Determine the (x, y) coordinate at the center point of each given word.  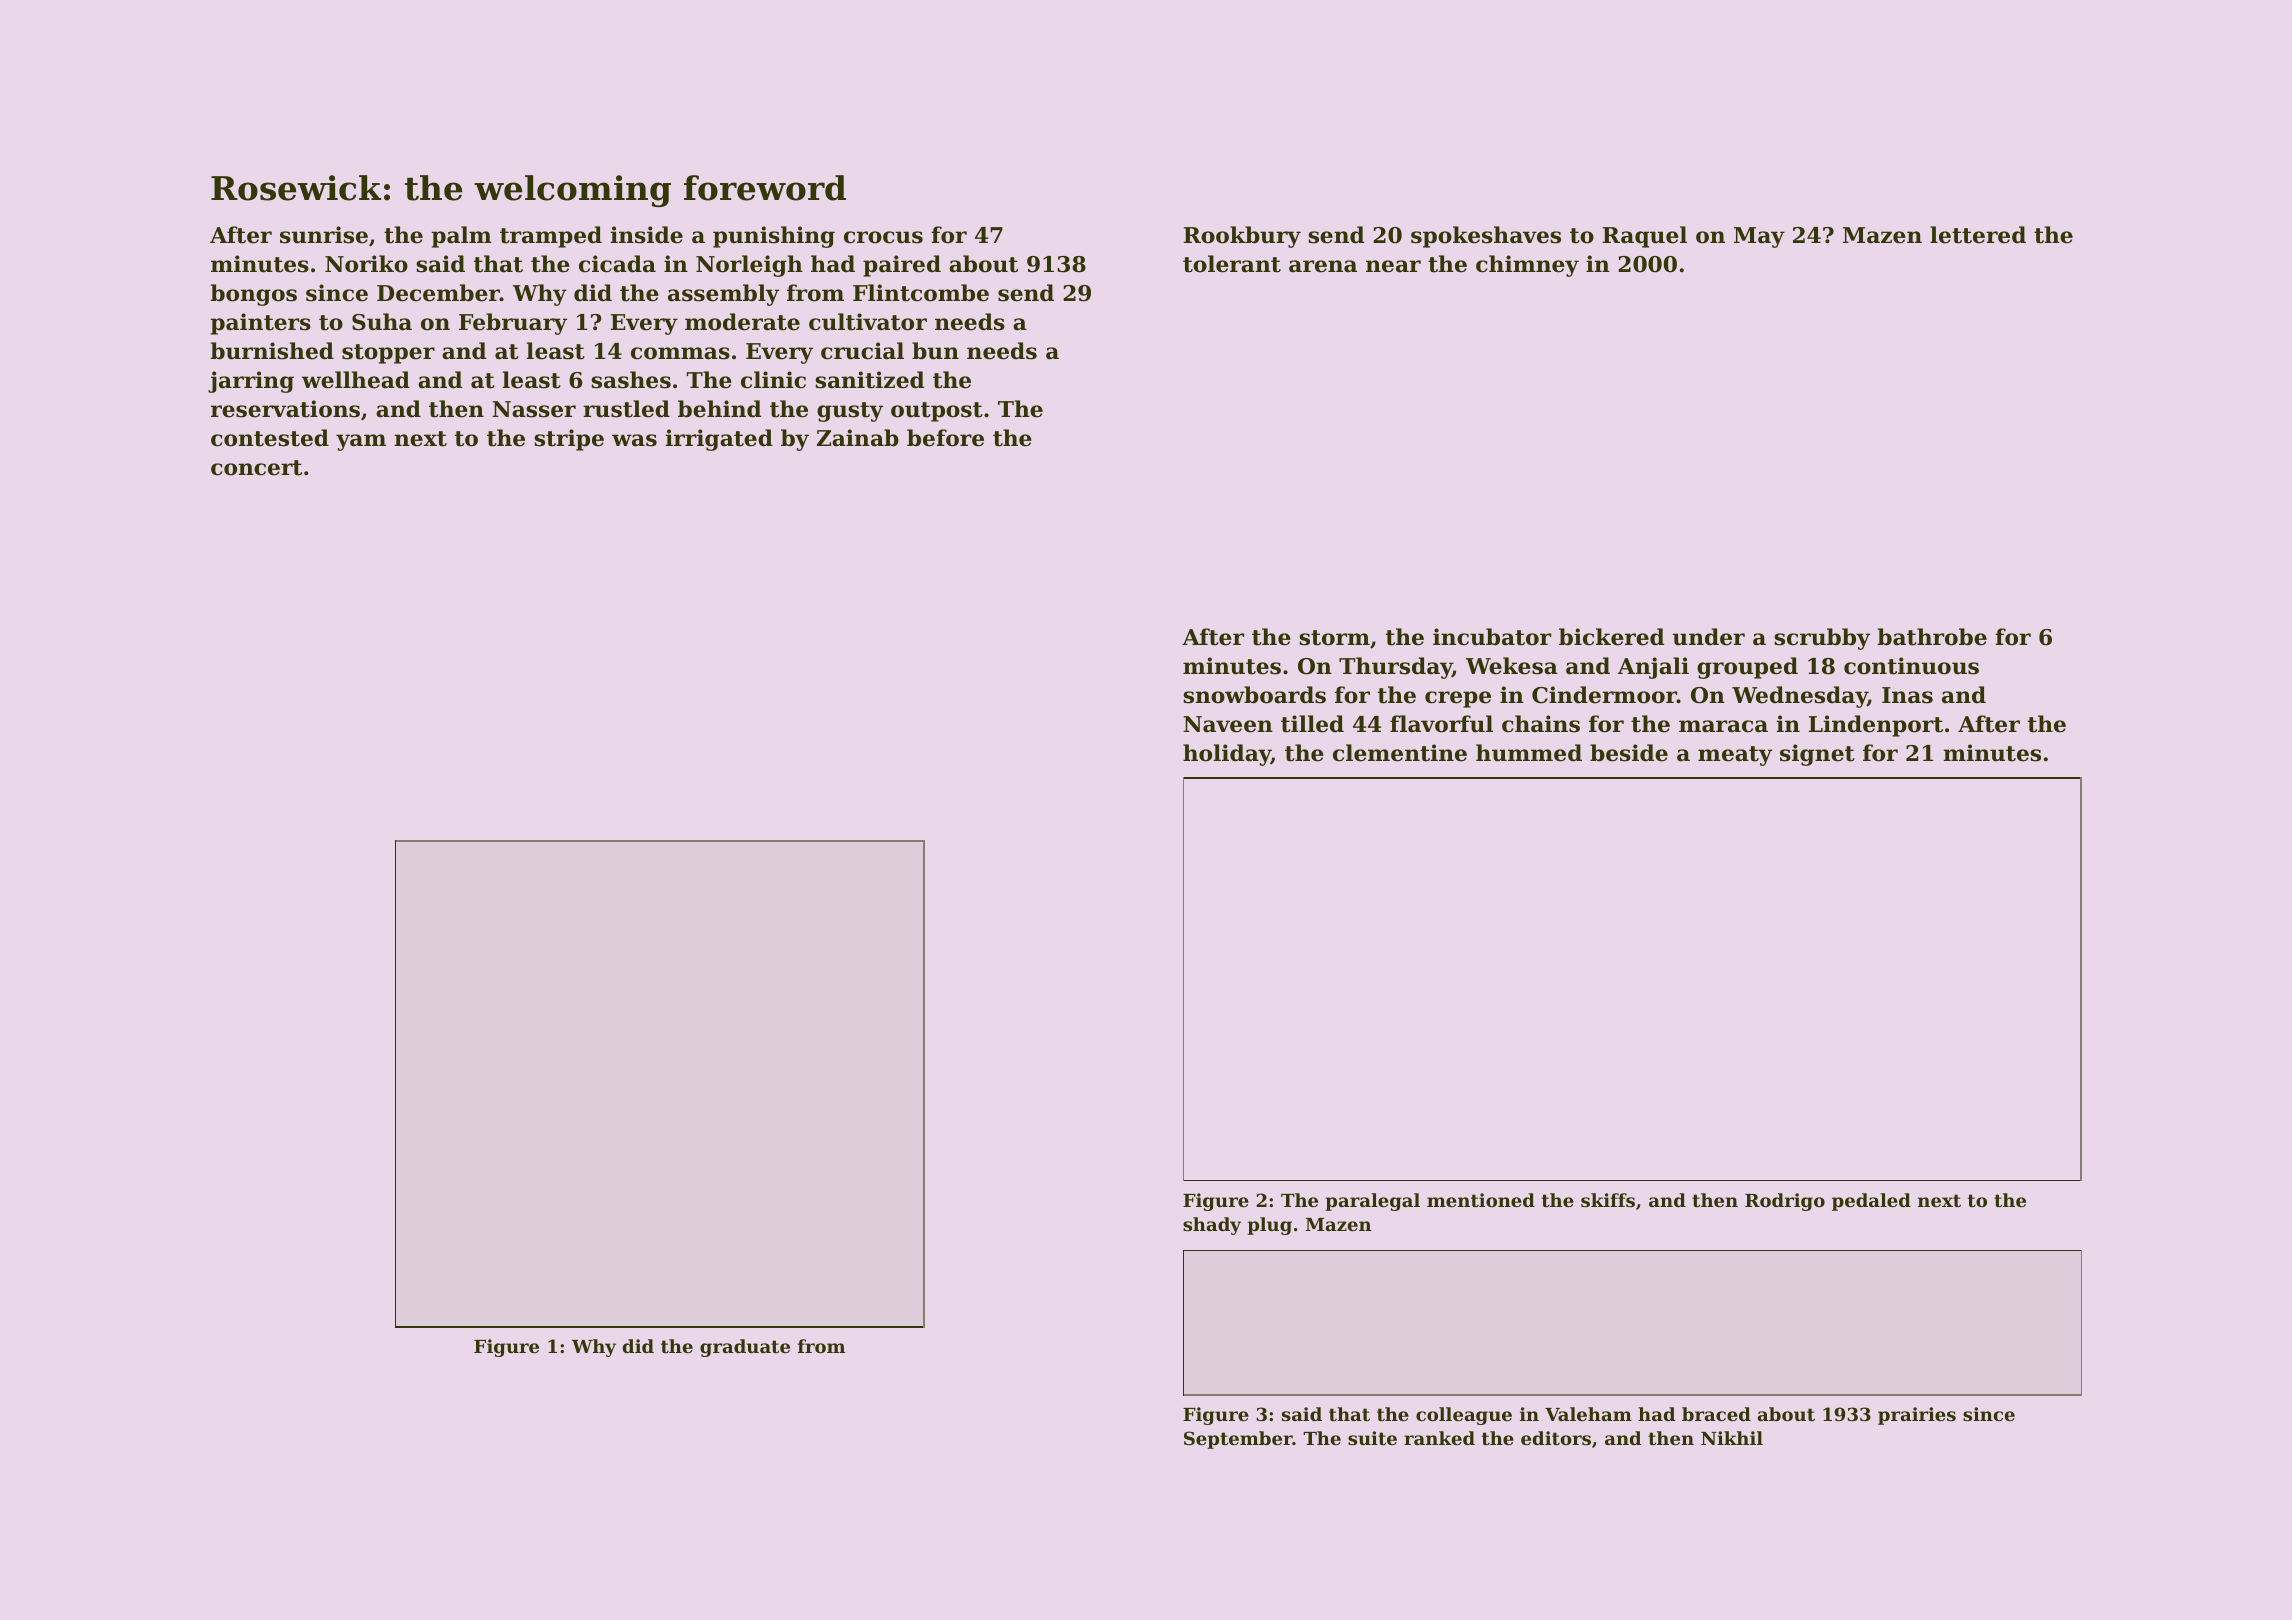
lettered (1978, 235)
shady (1212, 1226)
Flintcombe (921, 293)
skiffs (1608, 1200)
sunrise (324, 235)
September (1238, 1440)
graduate (745, 1348)
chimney (1527, 266)
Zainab (858, 438)
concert (256, 468)
